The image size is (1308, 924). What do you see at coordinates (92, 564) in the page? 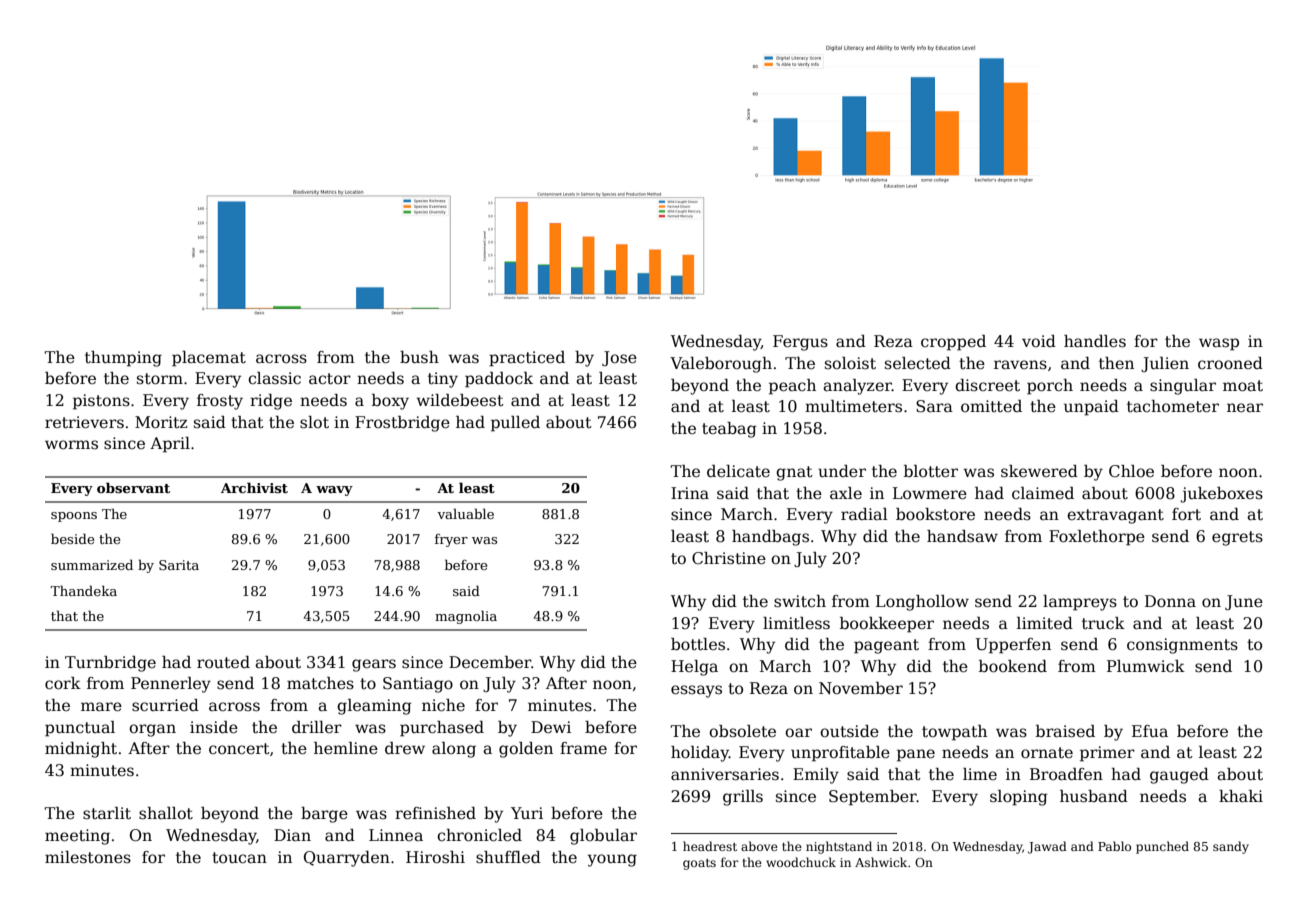
I see `summarized` at bounding box center [92, 564].
